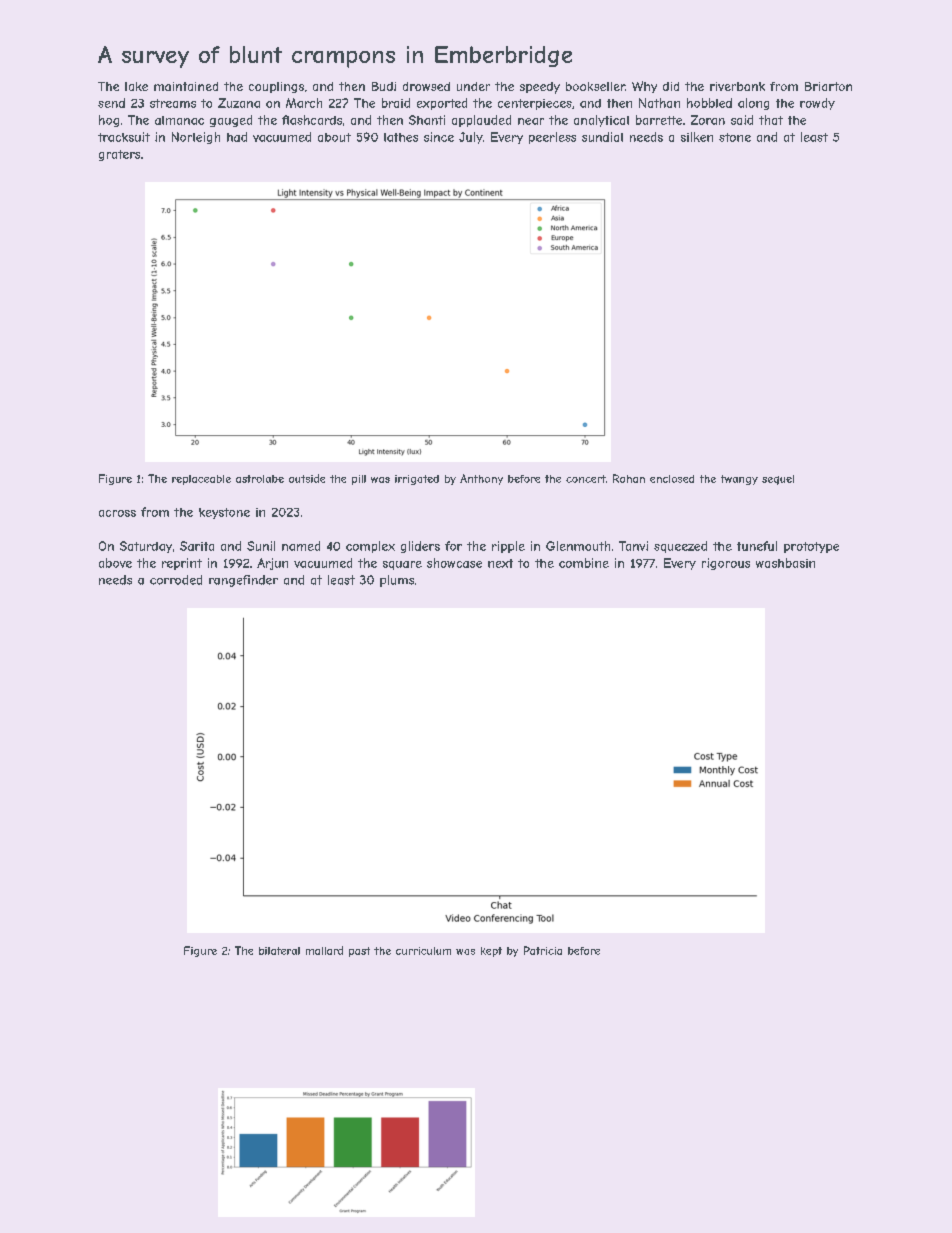 This screenshot has width=952, height=1233. Describe the element at coordinates (671, 86) in the screenshot. I see `did` at that location.
